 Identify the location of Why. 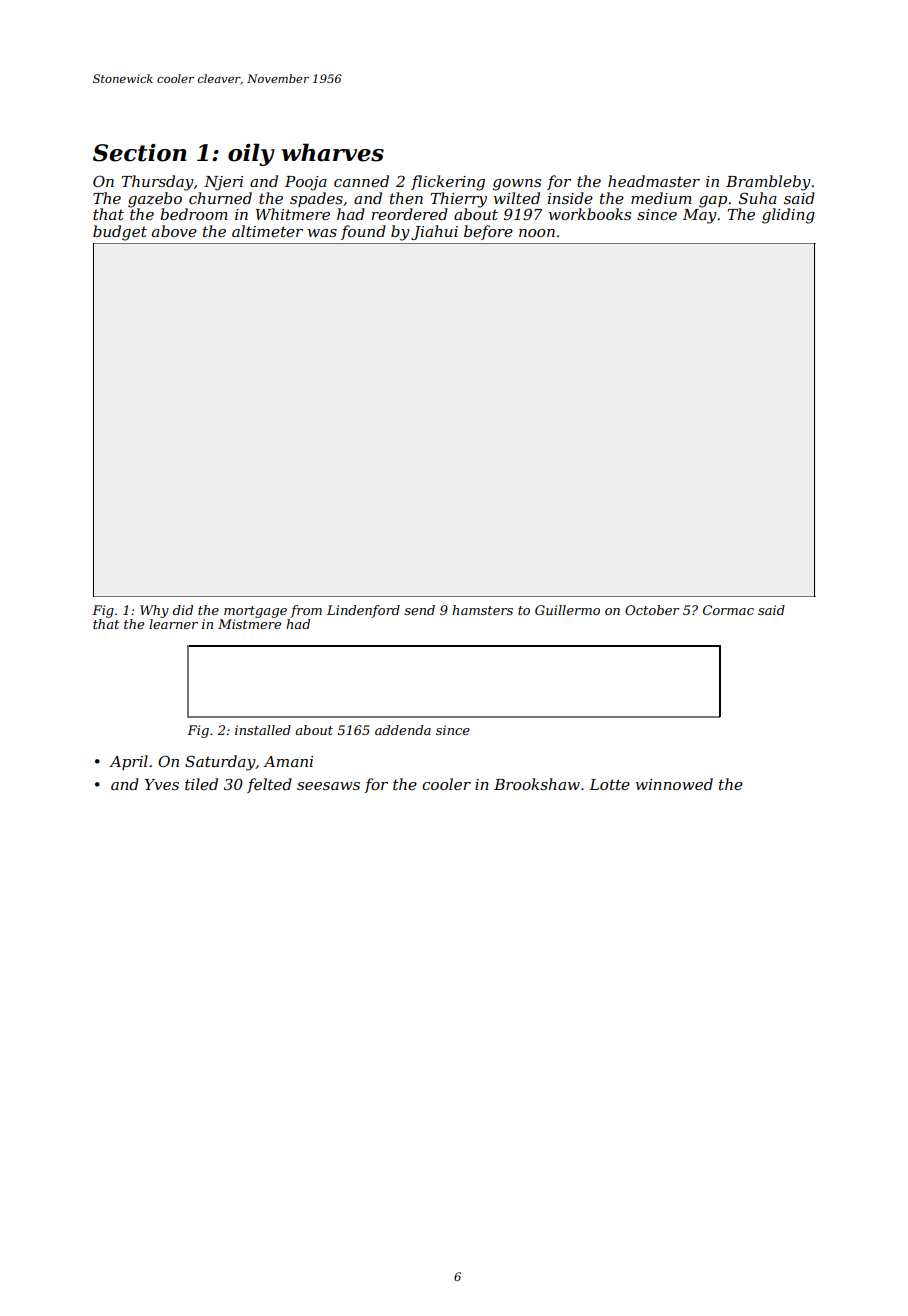
(154, 611).
